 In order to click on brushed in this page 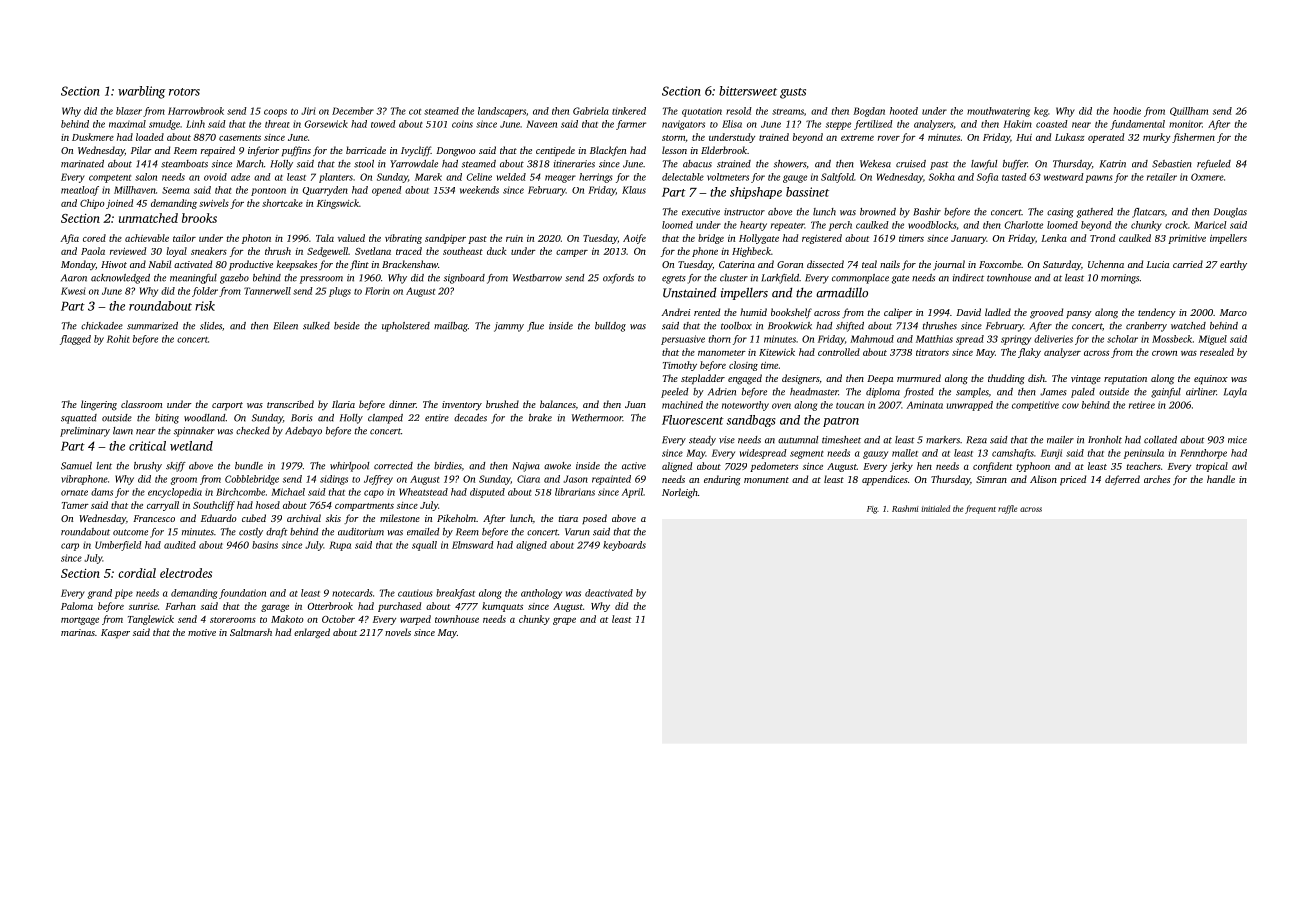, I will do `click(502, 404)`.
